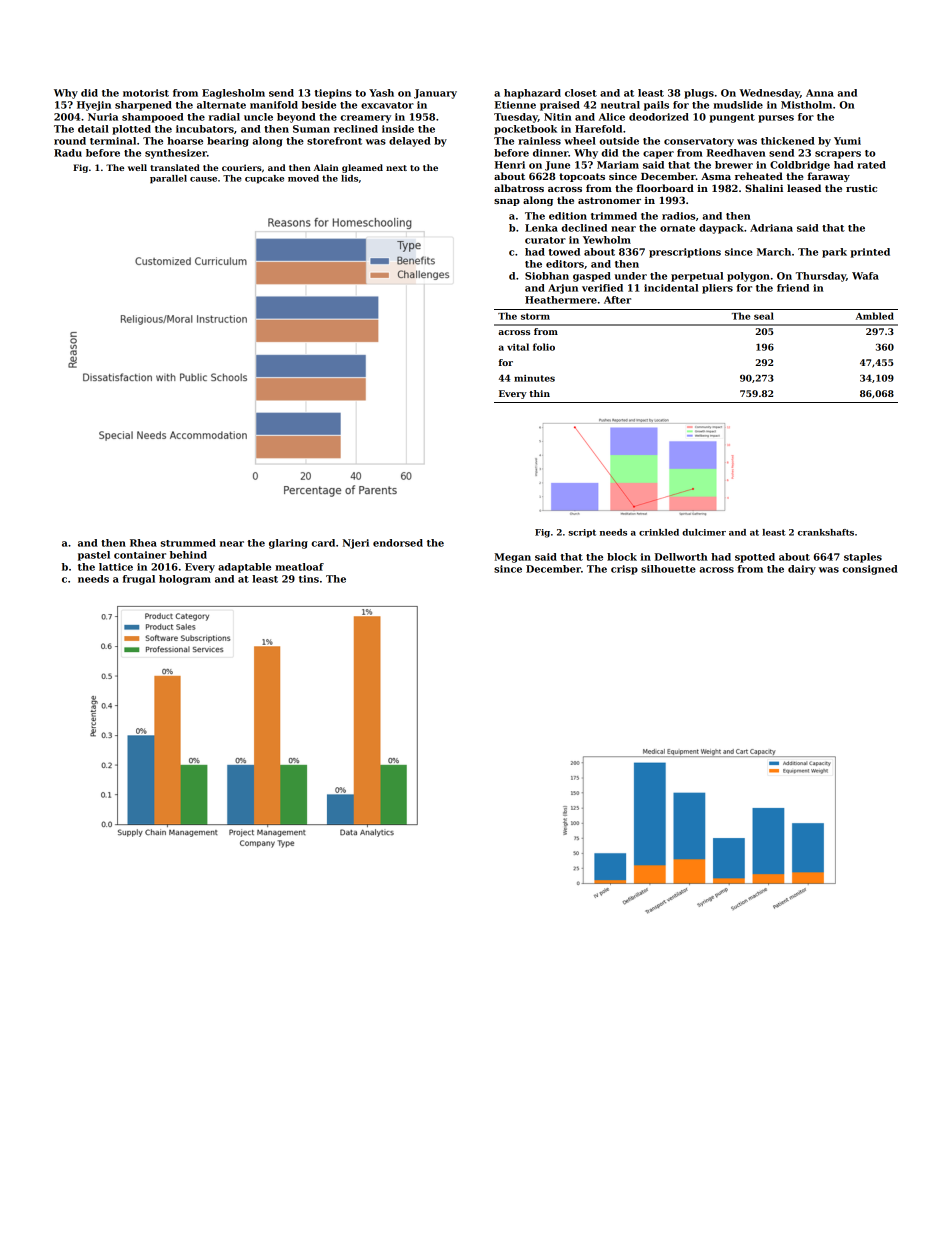  I want to click on consigned, so click(870, 570).
